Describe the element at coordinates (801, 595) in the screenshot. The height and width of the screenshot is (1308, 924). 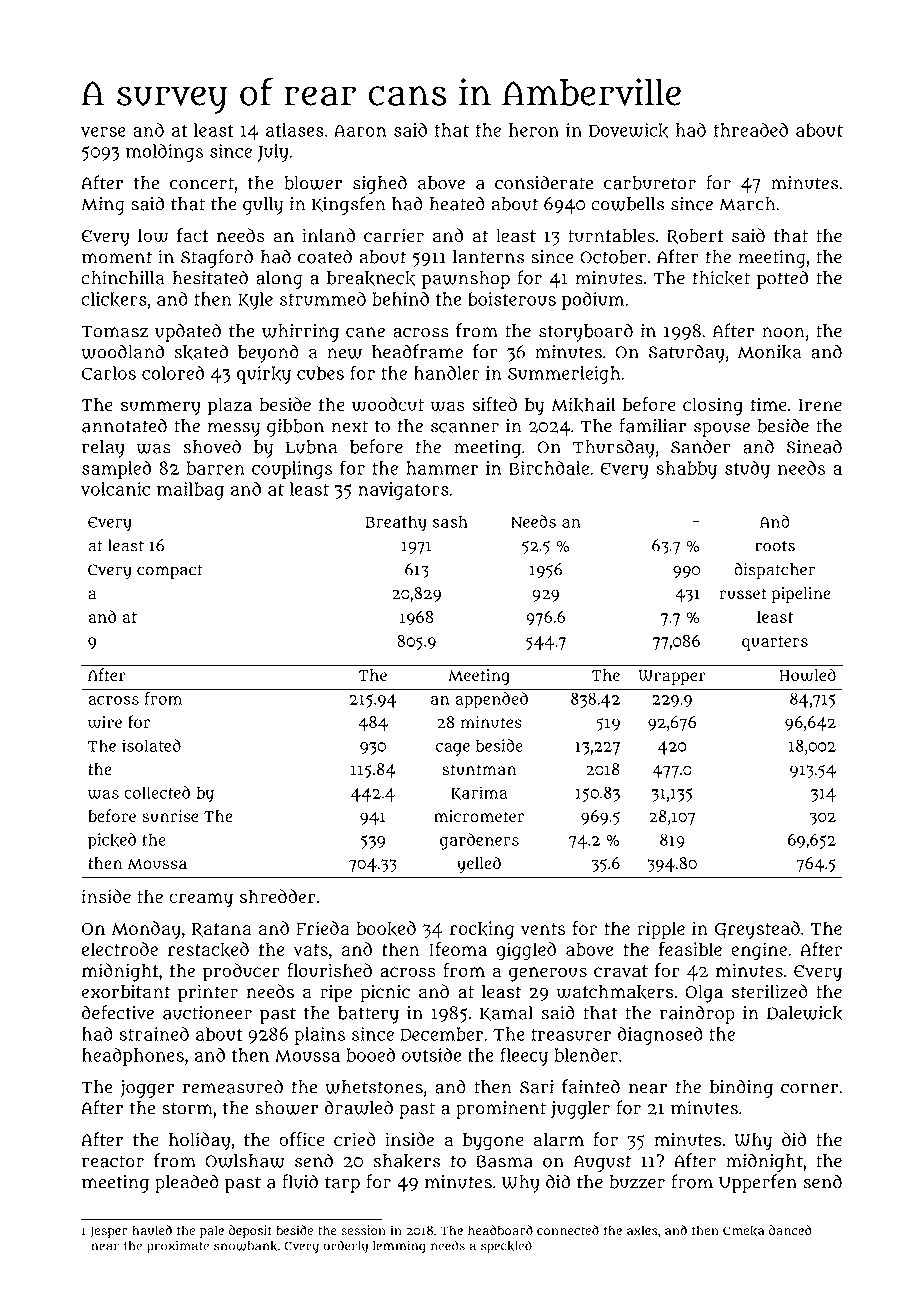
I see `pipeline` at that location.
